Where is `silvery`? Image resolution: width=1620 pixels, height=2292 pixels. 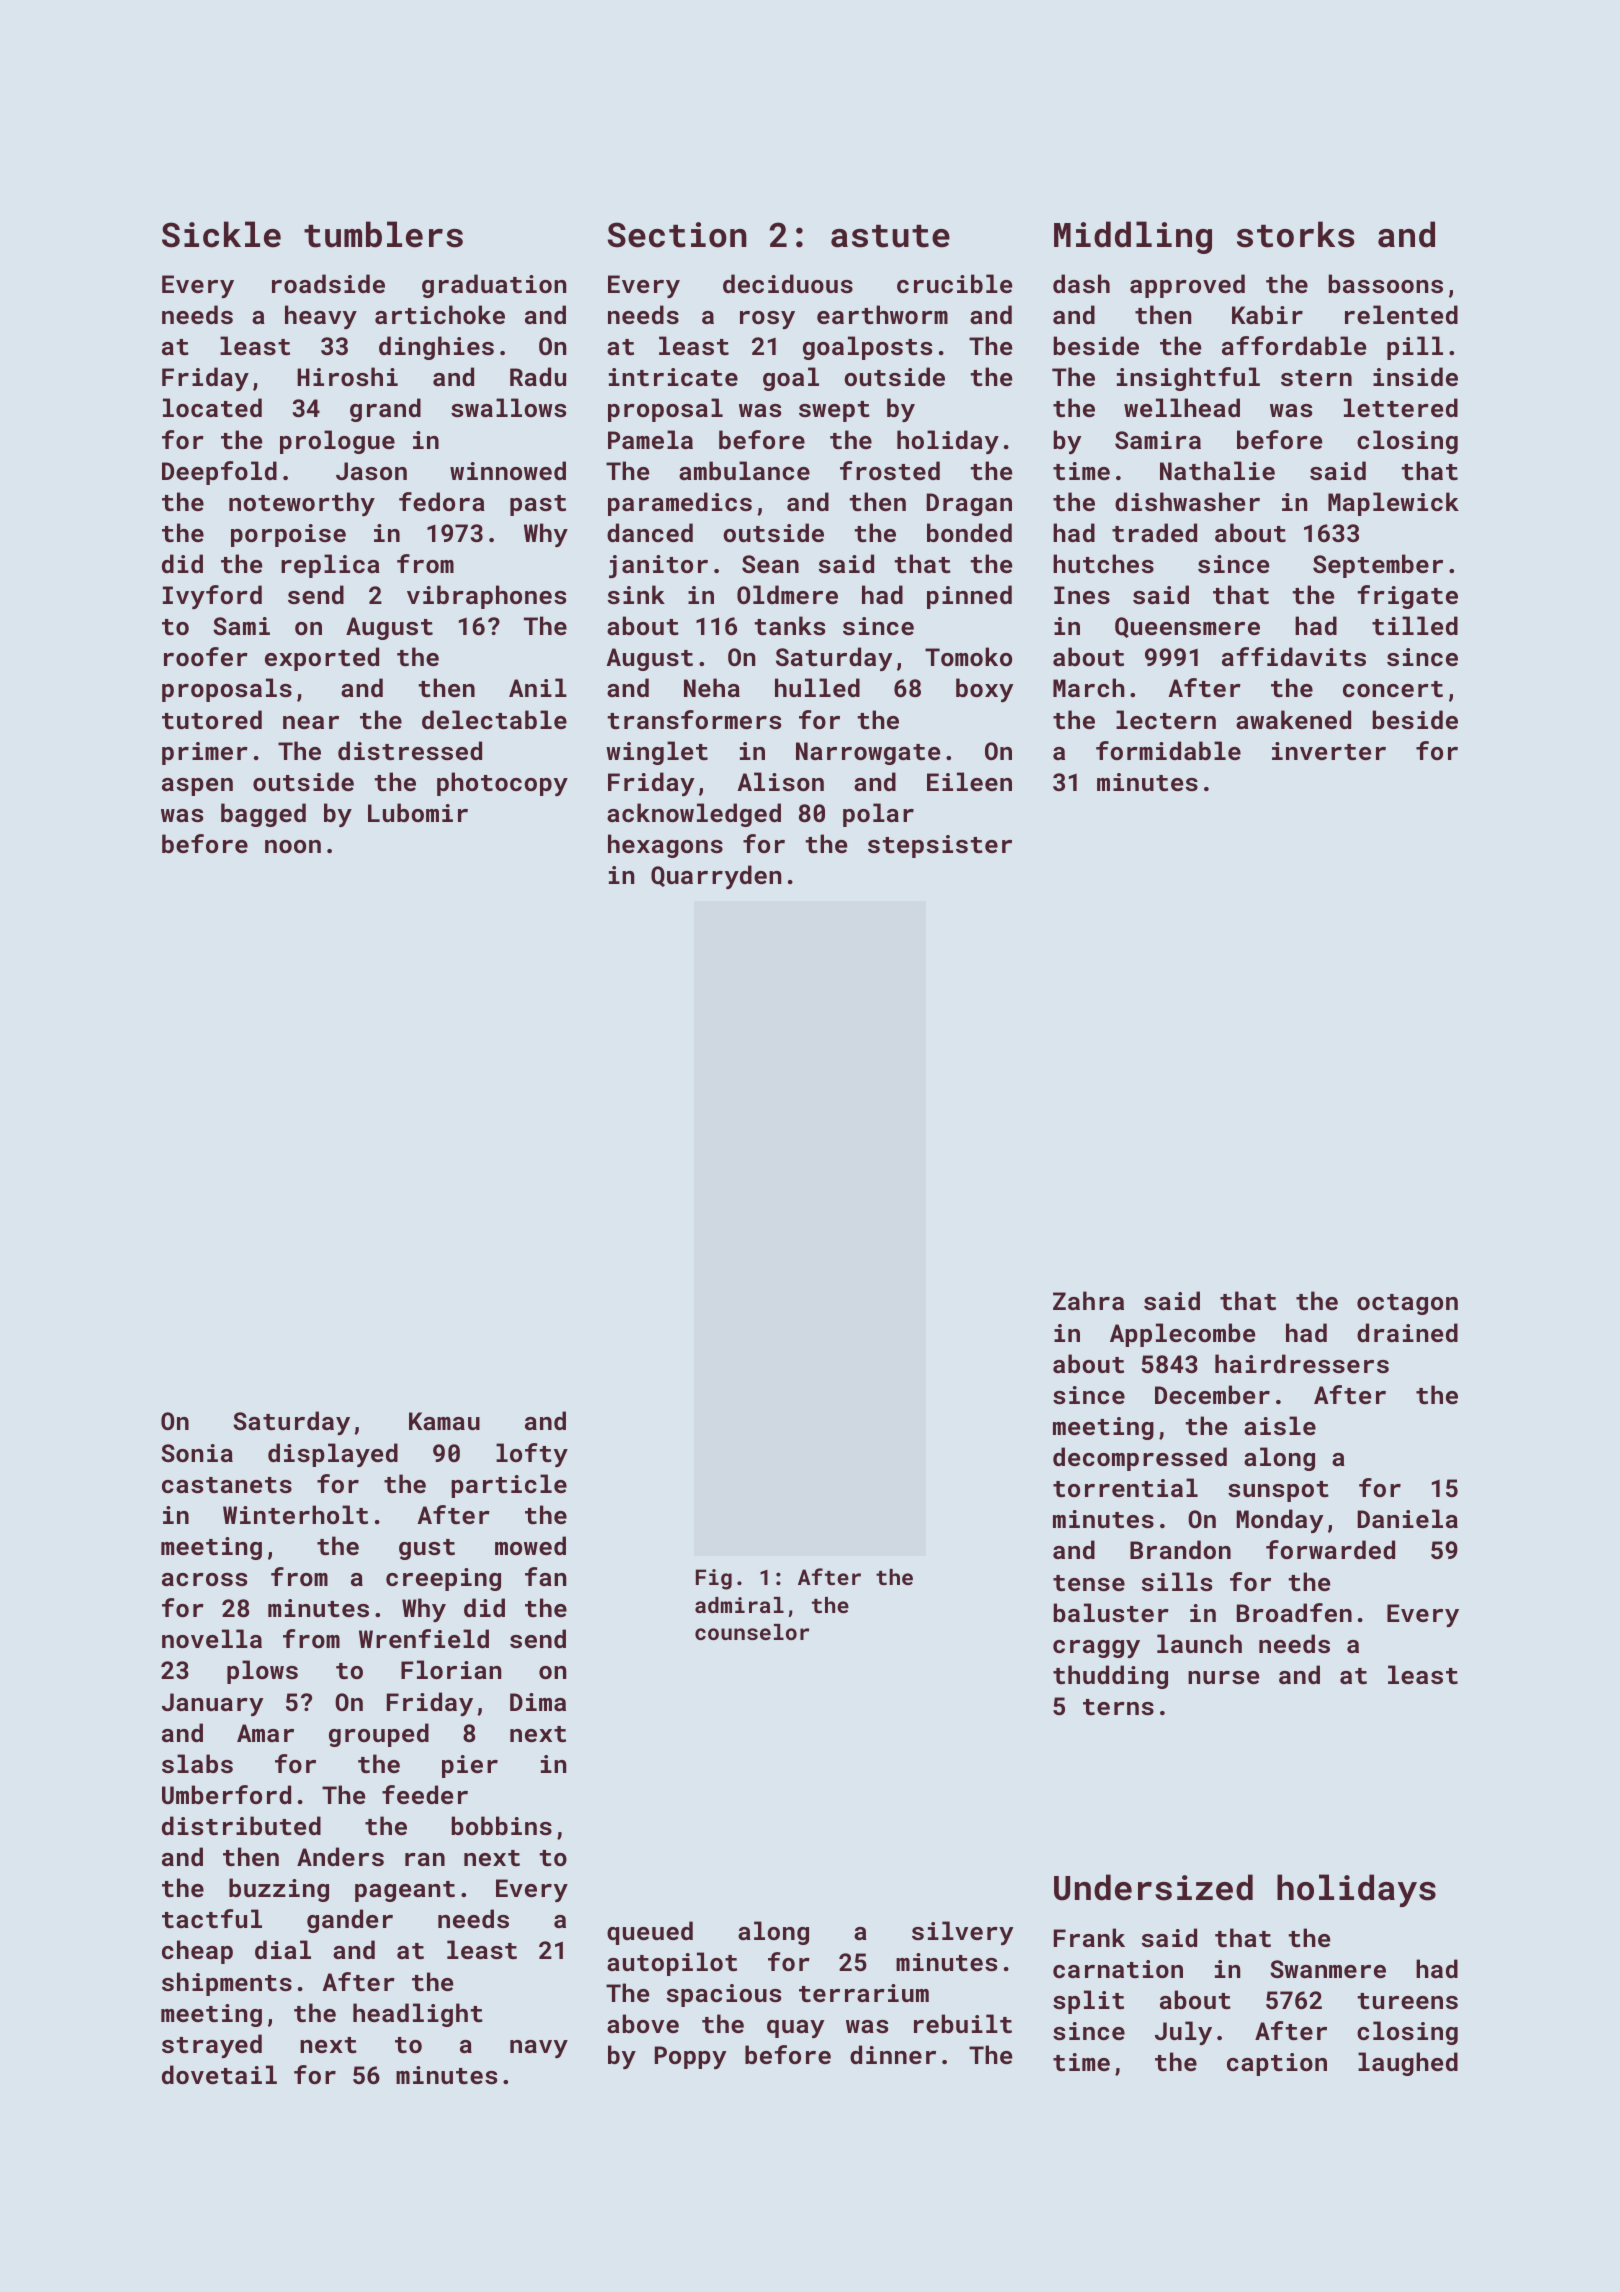
silvery is located at coordinates (962, 1933).
